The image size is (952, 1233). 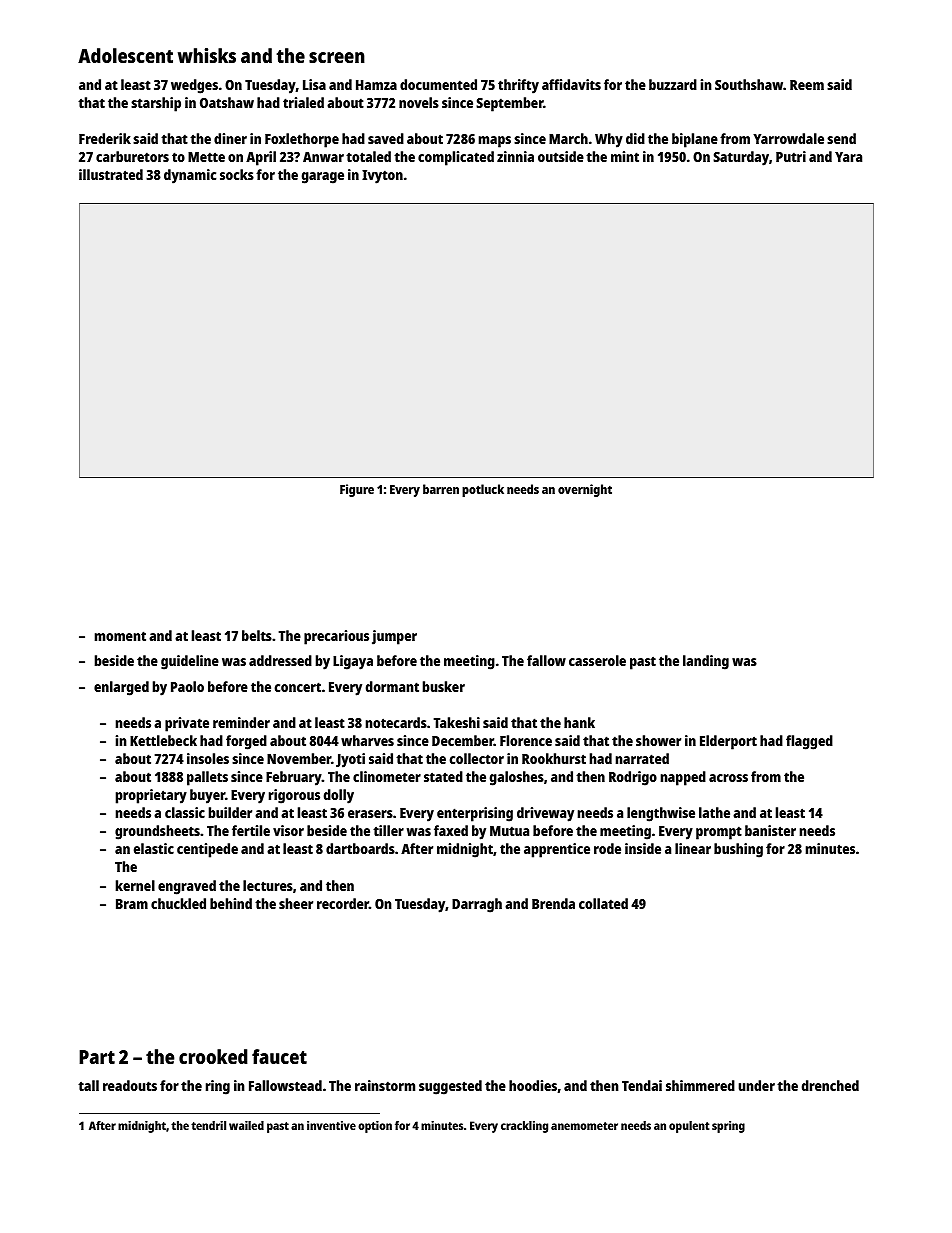 I want to click on lectures, so click(x=268, y=885).
